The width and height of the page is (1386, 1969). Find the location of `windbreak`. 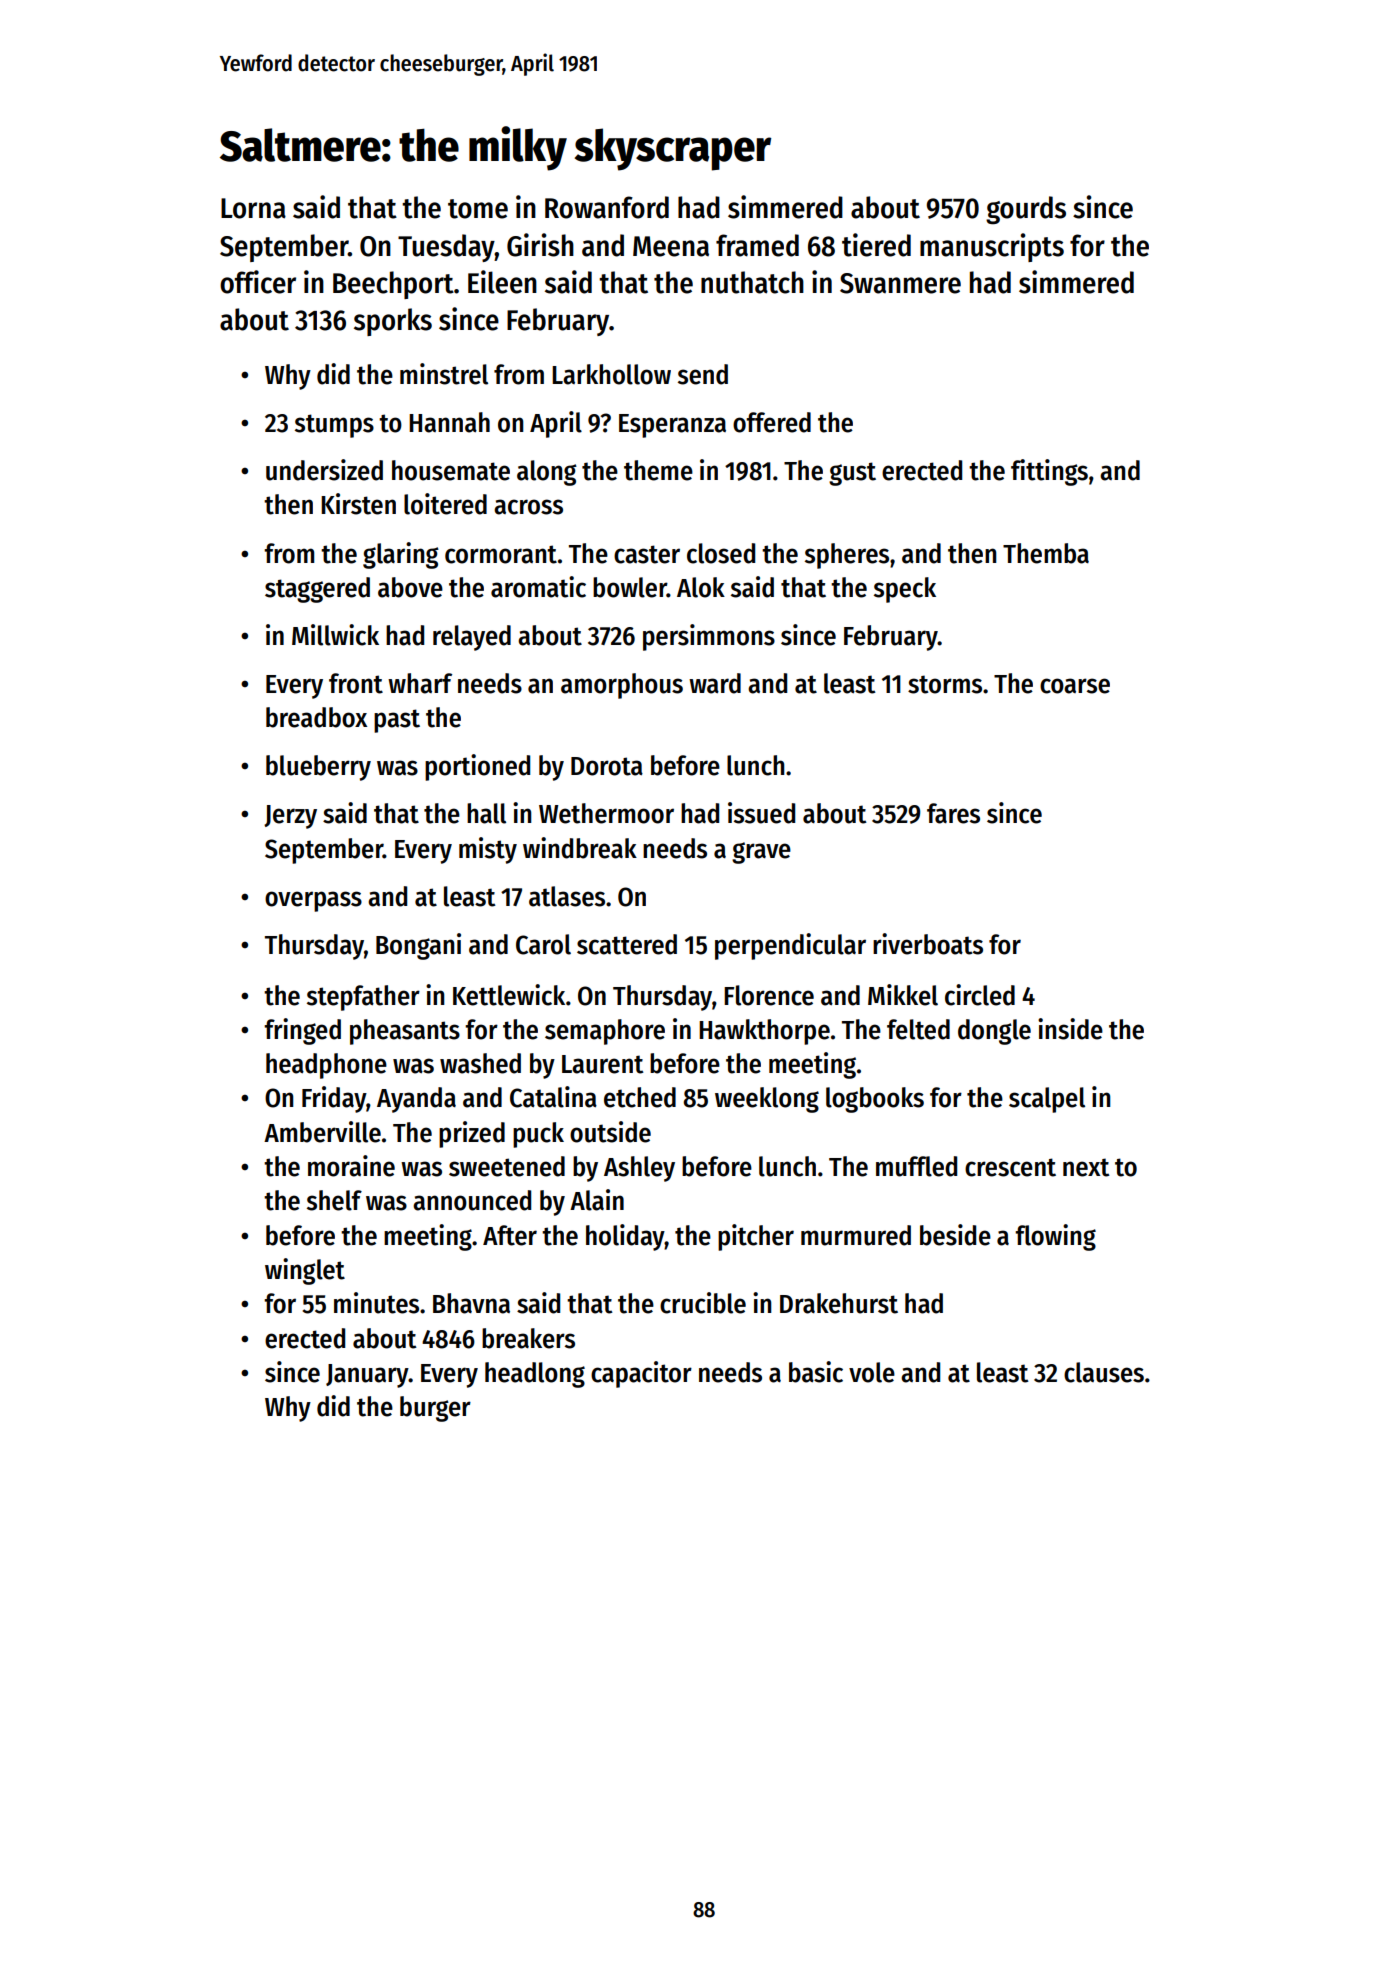

windbreak is located at coordinates (580, 848).
